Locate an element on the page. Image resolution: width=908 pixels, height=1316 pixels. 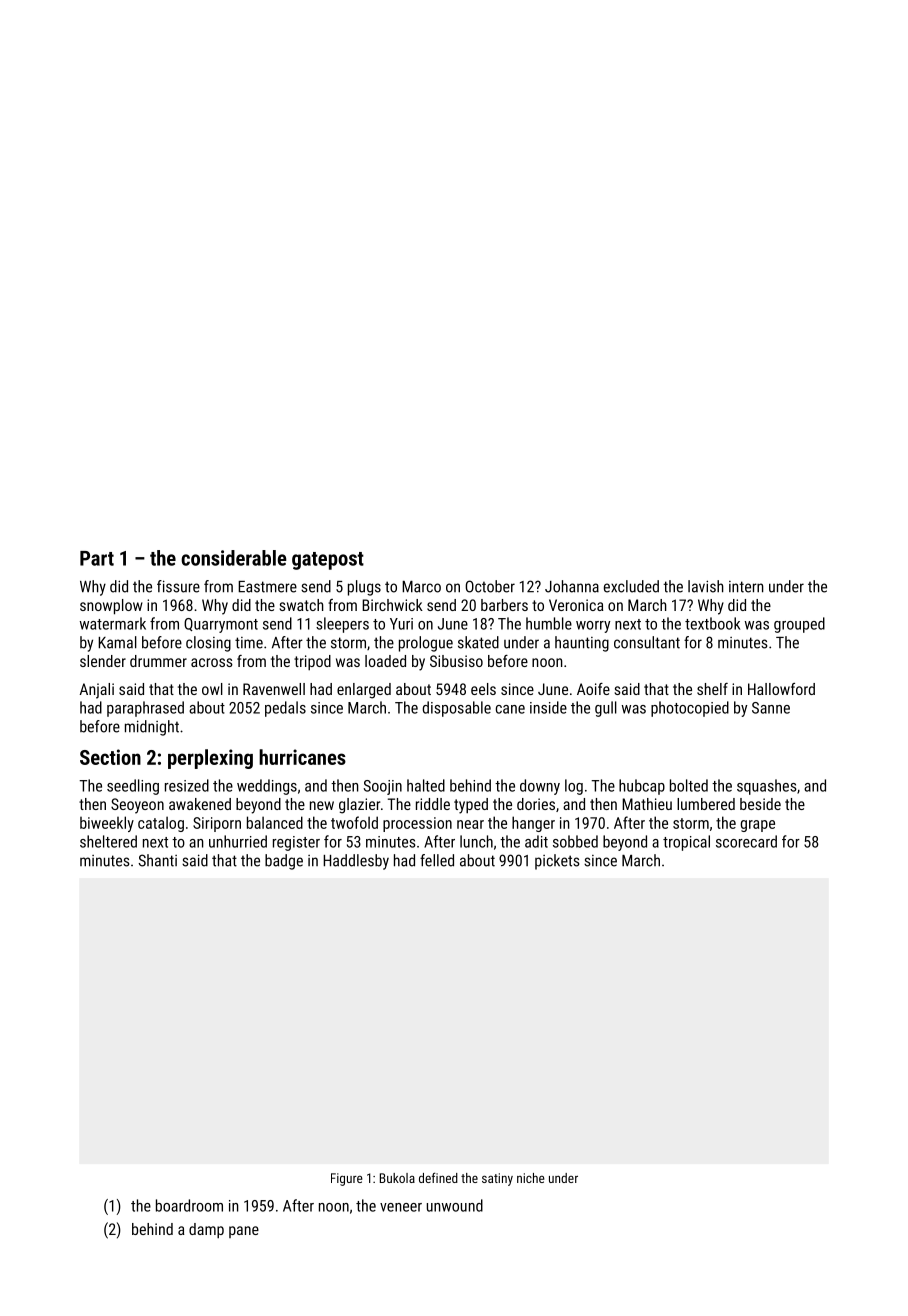
enlarged is located at coordinates (364, 691).
